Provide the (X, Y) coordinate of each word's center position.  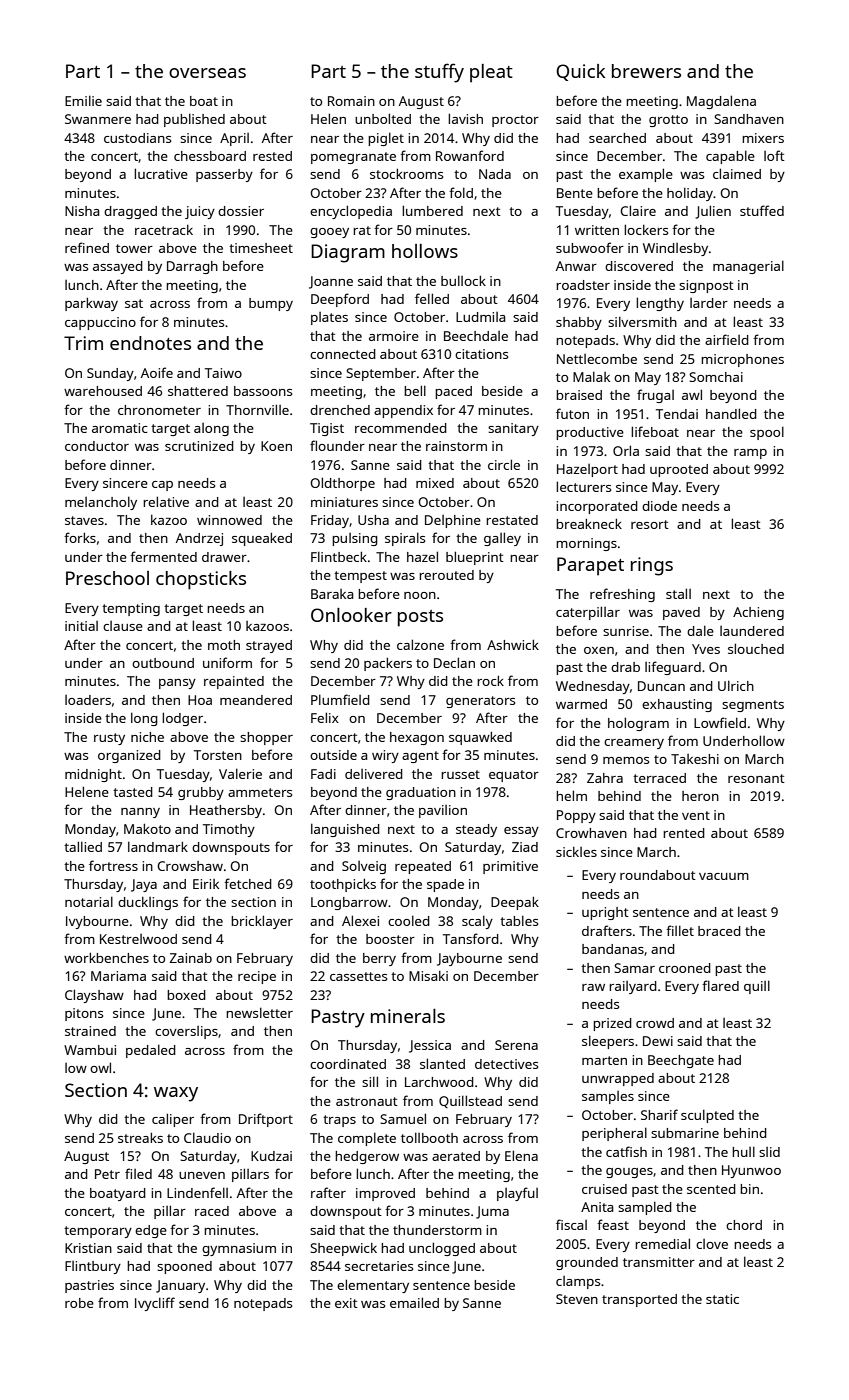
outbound (163, 663)
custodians (137, 138)
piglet (386, 139)
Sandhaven (749, 119)
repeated (423, 867)
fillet (680, 930)
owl (100, 1067)
